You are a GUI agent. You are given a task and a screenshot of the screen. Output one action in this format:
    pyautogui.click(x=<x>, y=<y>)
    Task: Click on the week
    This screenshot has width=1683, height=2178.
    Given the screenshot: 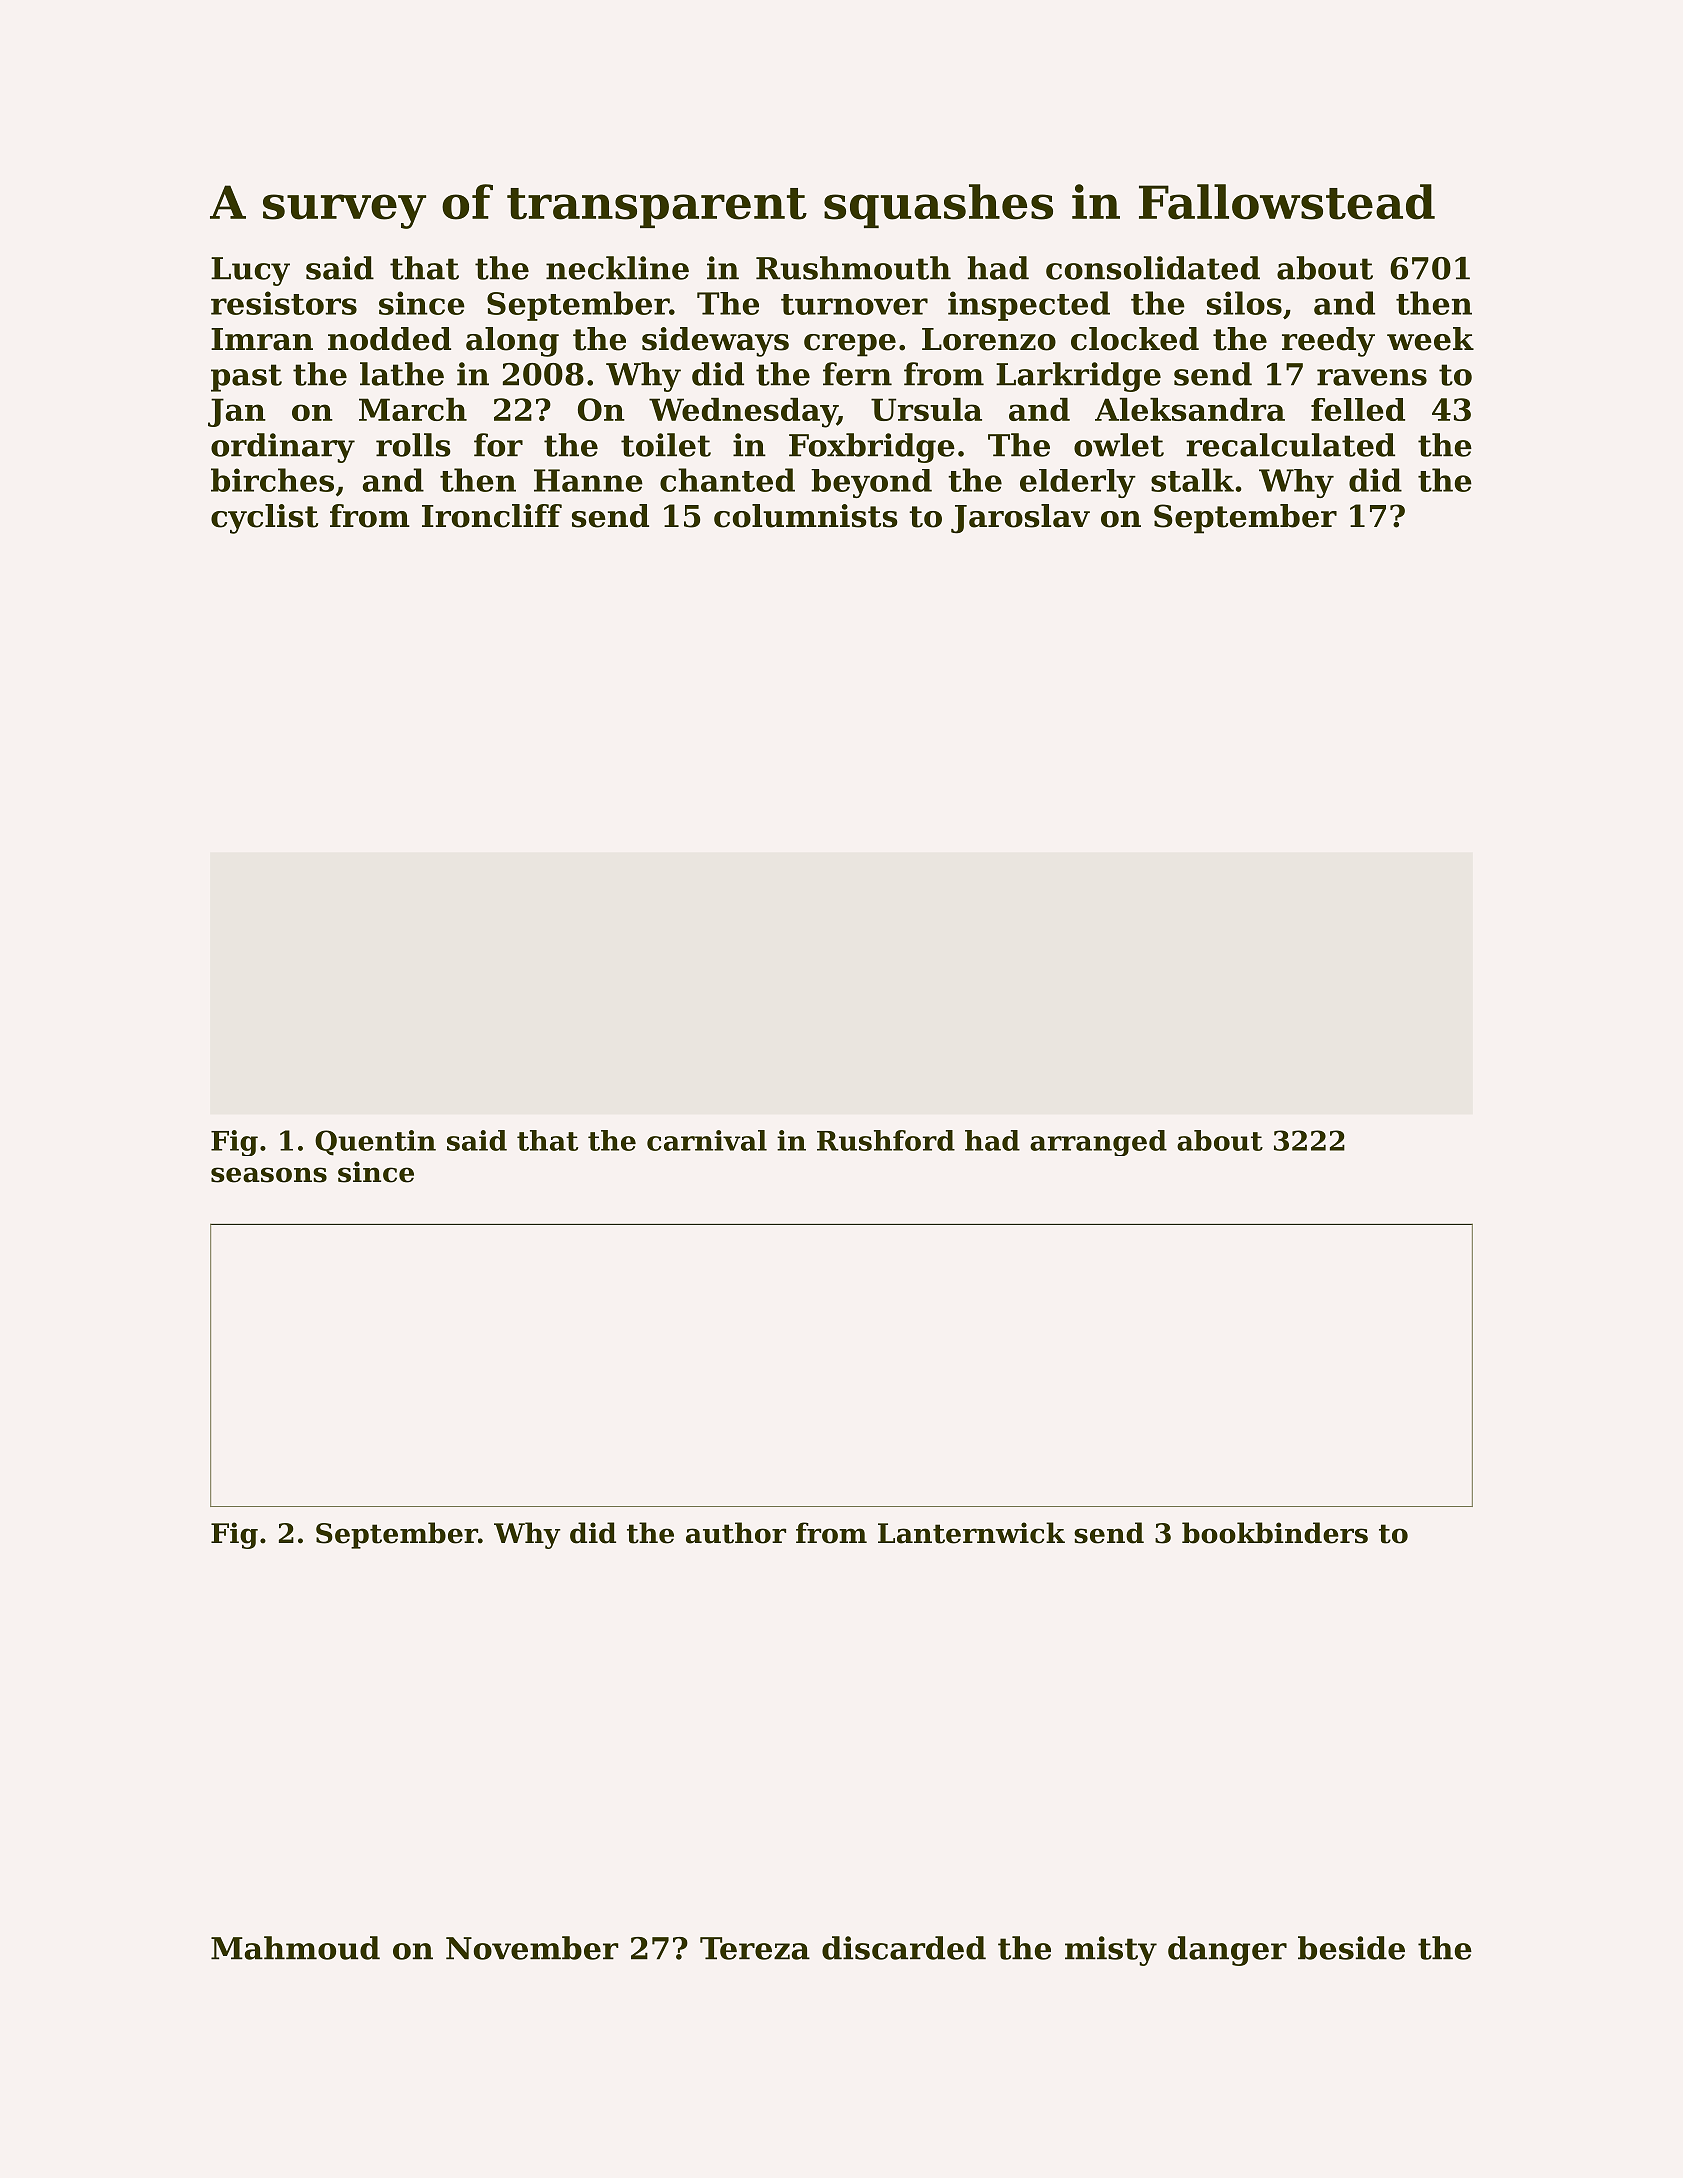 What is the action you would take?
    pyautogui.click(x=1430, y=339)
